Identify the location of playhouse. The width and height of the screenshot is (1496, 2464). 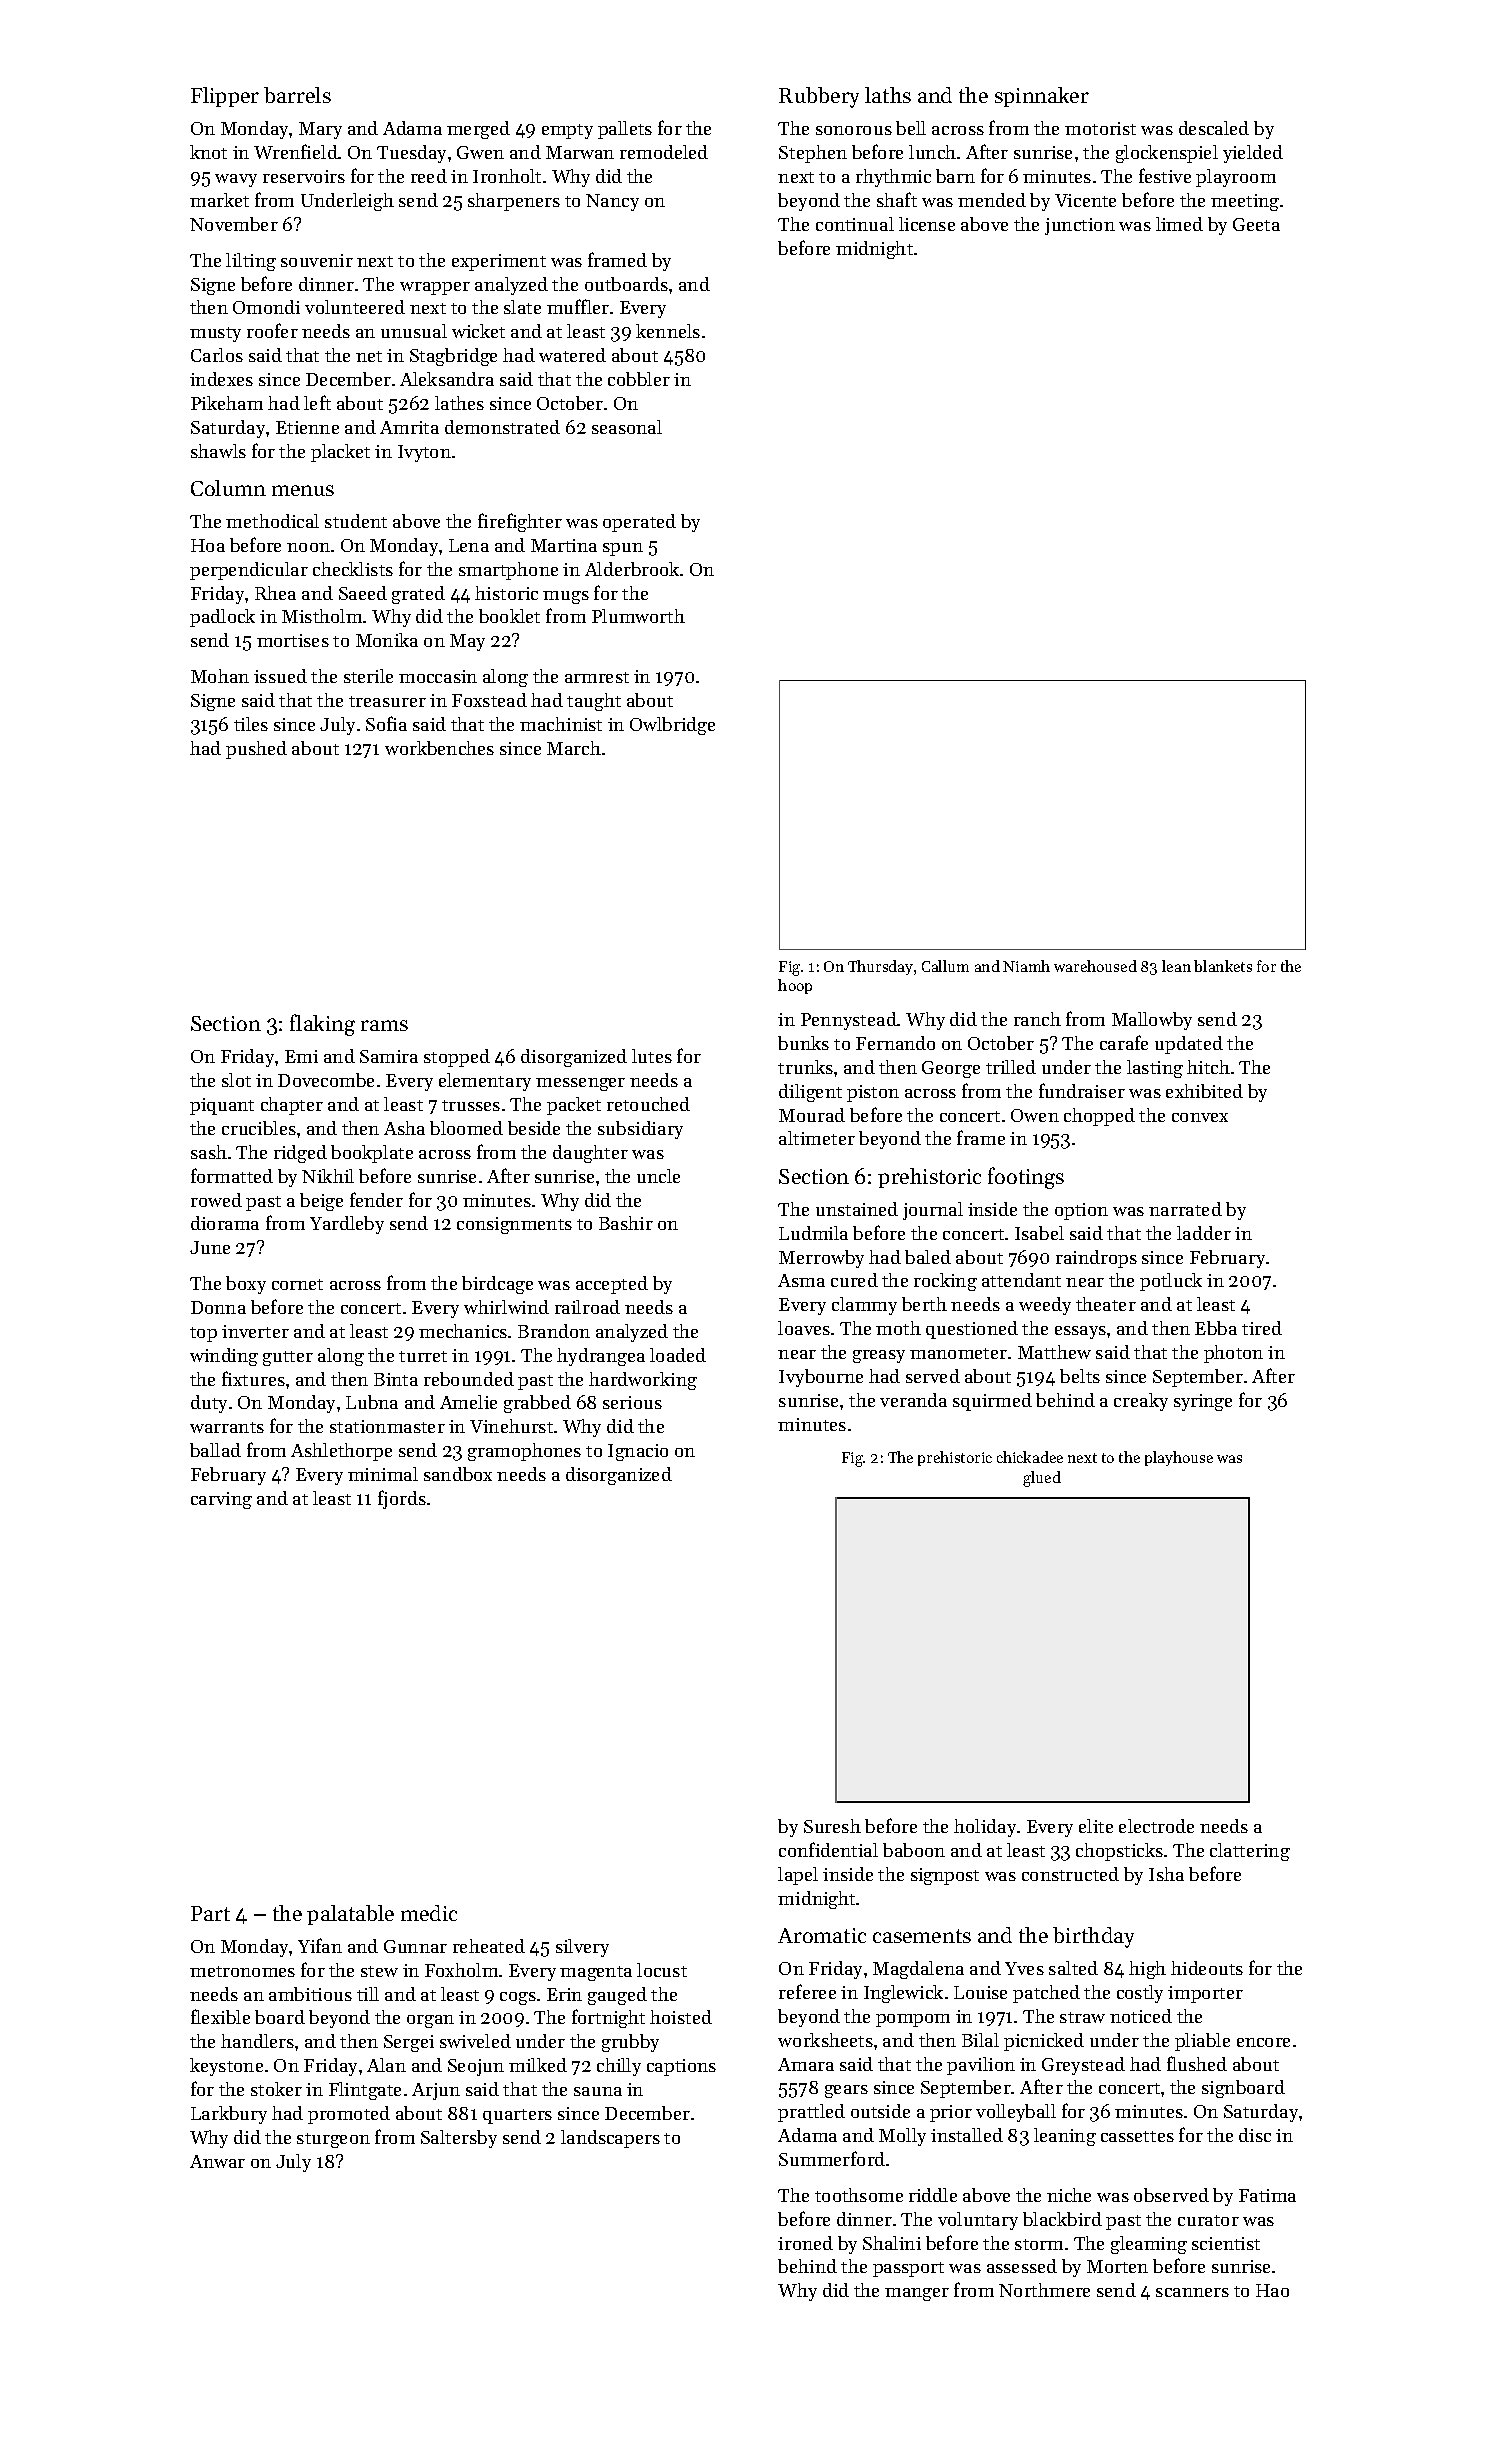
(1179, 1458).
